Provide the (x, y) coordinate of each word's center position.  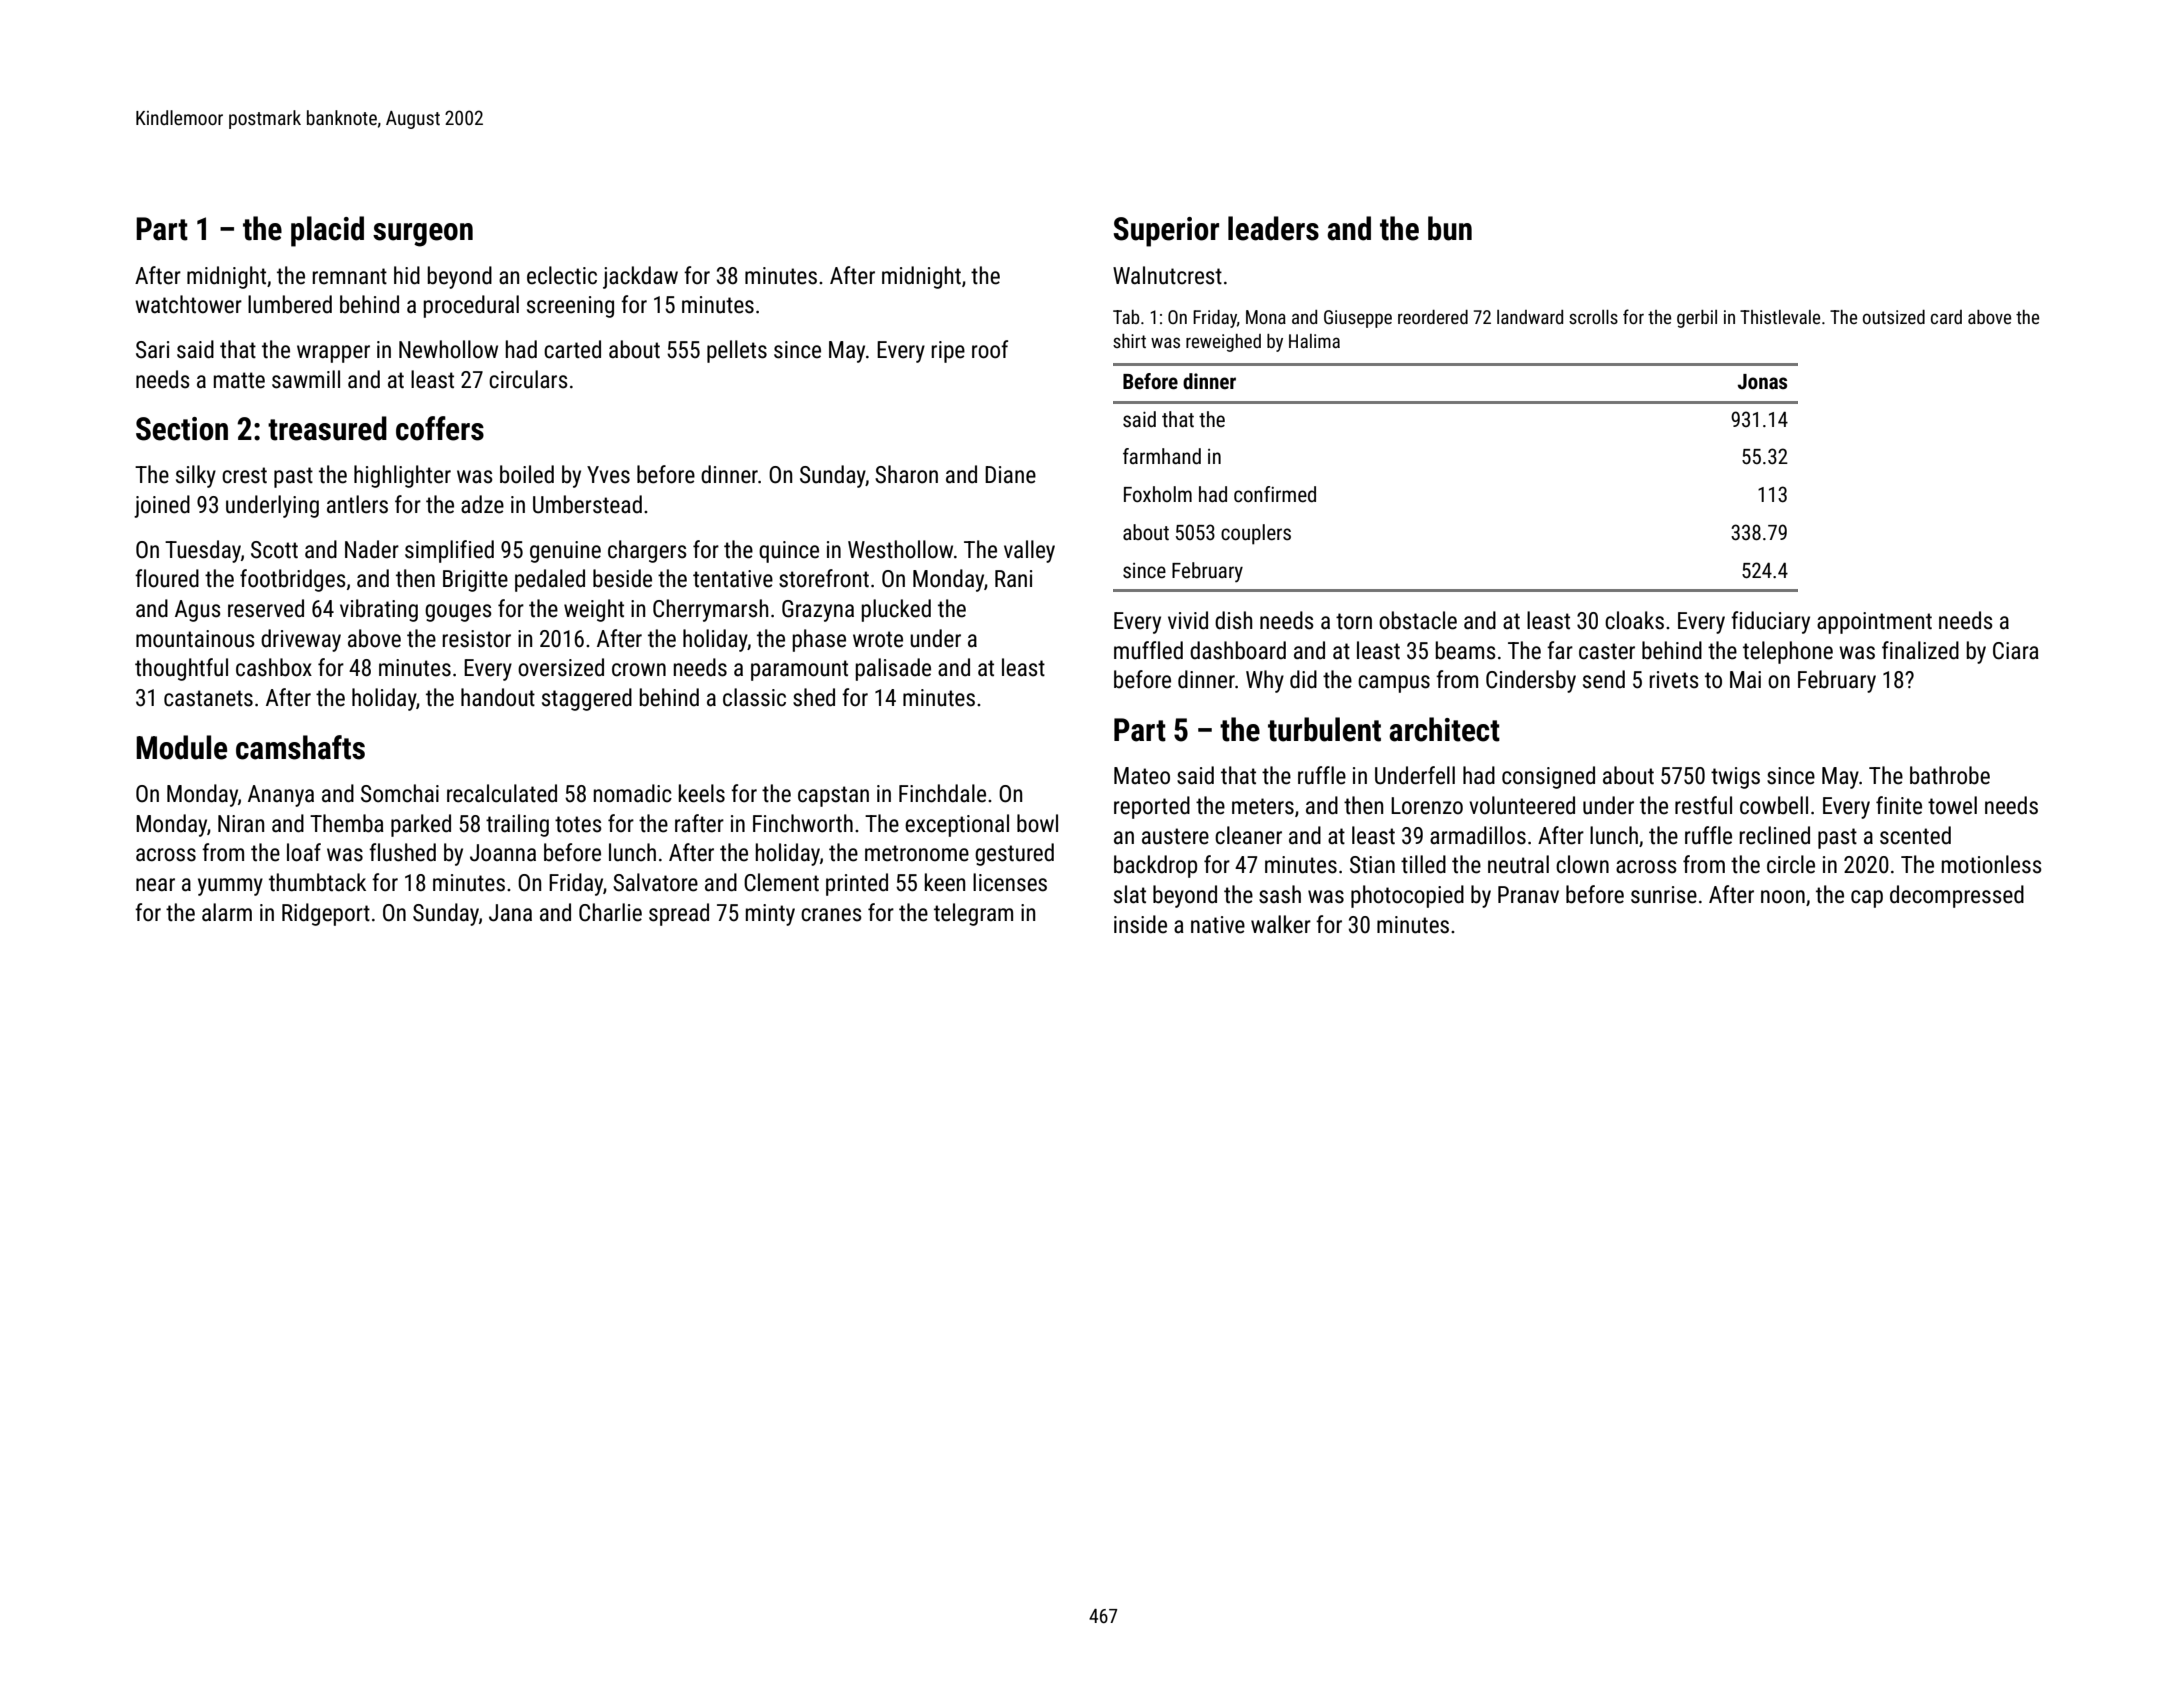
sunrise (1664, 895)
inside (1140, 924)
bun (1450, 228)
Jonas (1762, 381)
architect (1444, 729)
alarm (227, 912)
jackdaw (640, 277)
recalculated (502, 793)
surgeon (423, 235)
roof (990, 349)
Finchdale (942, 793)
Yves (608, 475)
